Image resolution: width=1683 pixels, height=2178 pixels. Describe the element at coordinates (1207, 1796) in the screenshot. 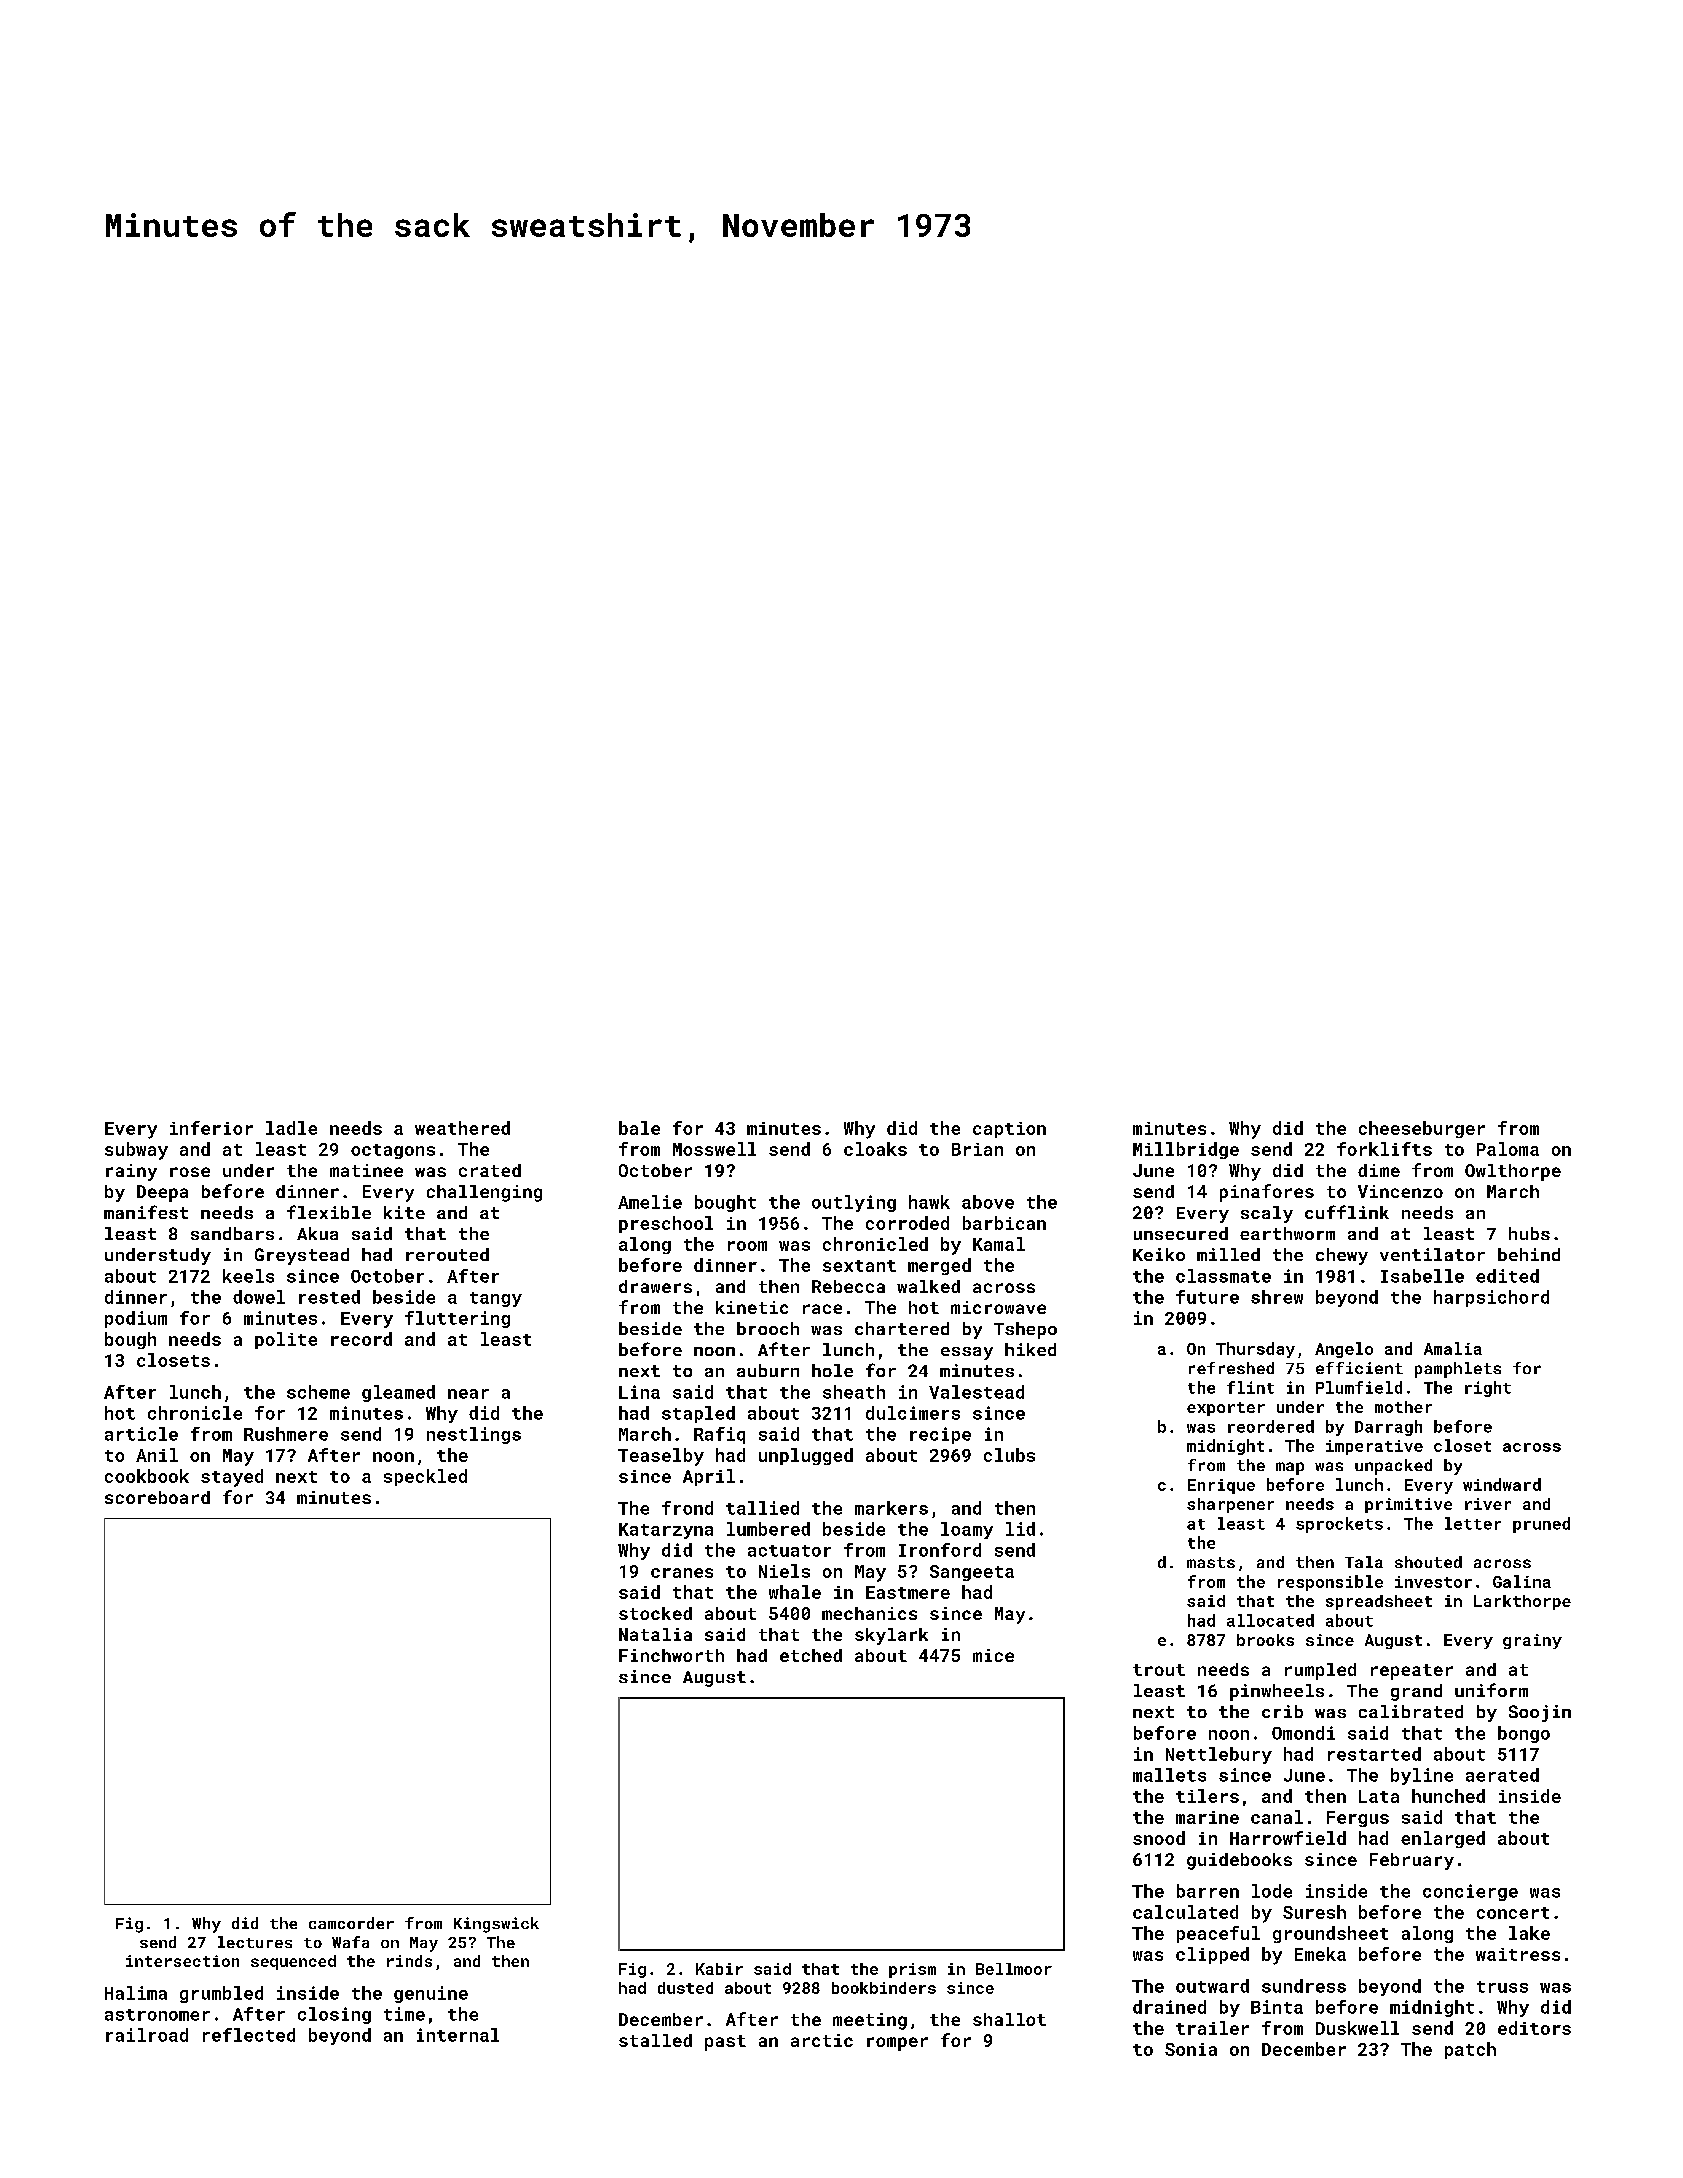

I see `tilers` at that location.
